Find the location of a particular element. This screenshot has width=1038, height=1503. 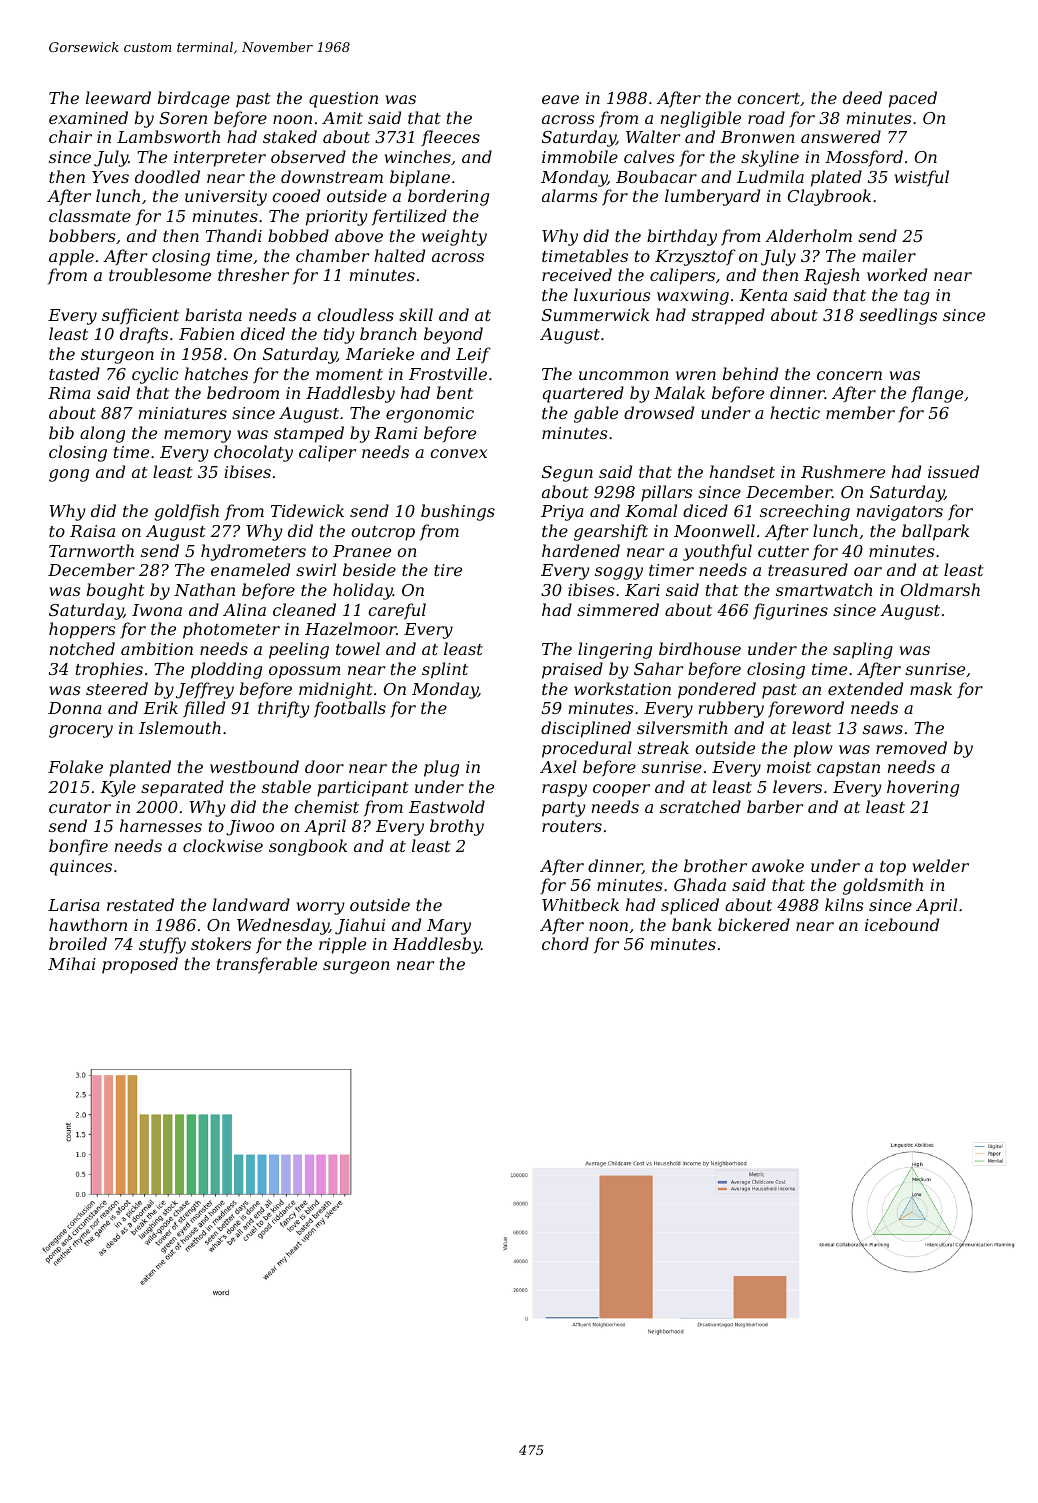

flange is located at coordinates (937, 394).
